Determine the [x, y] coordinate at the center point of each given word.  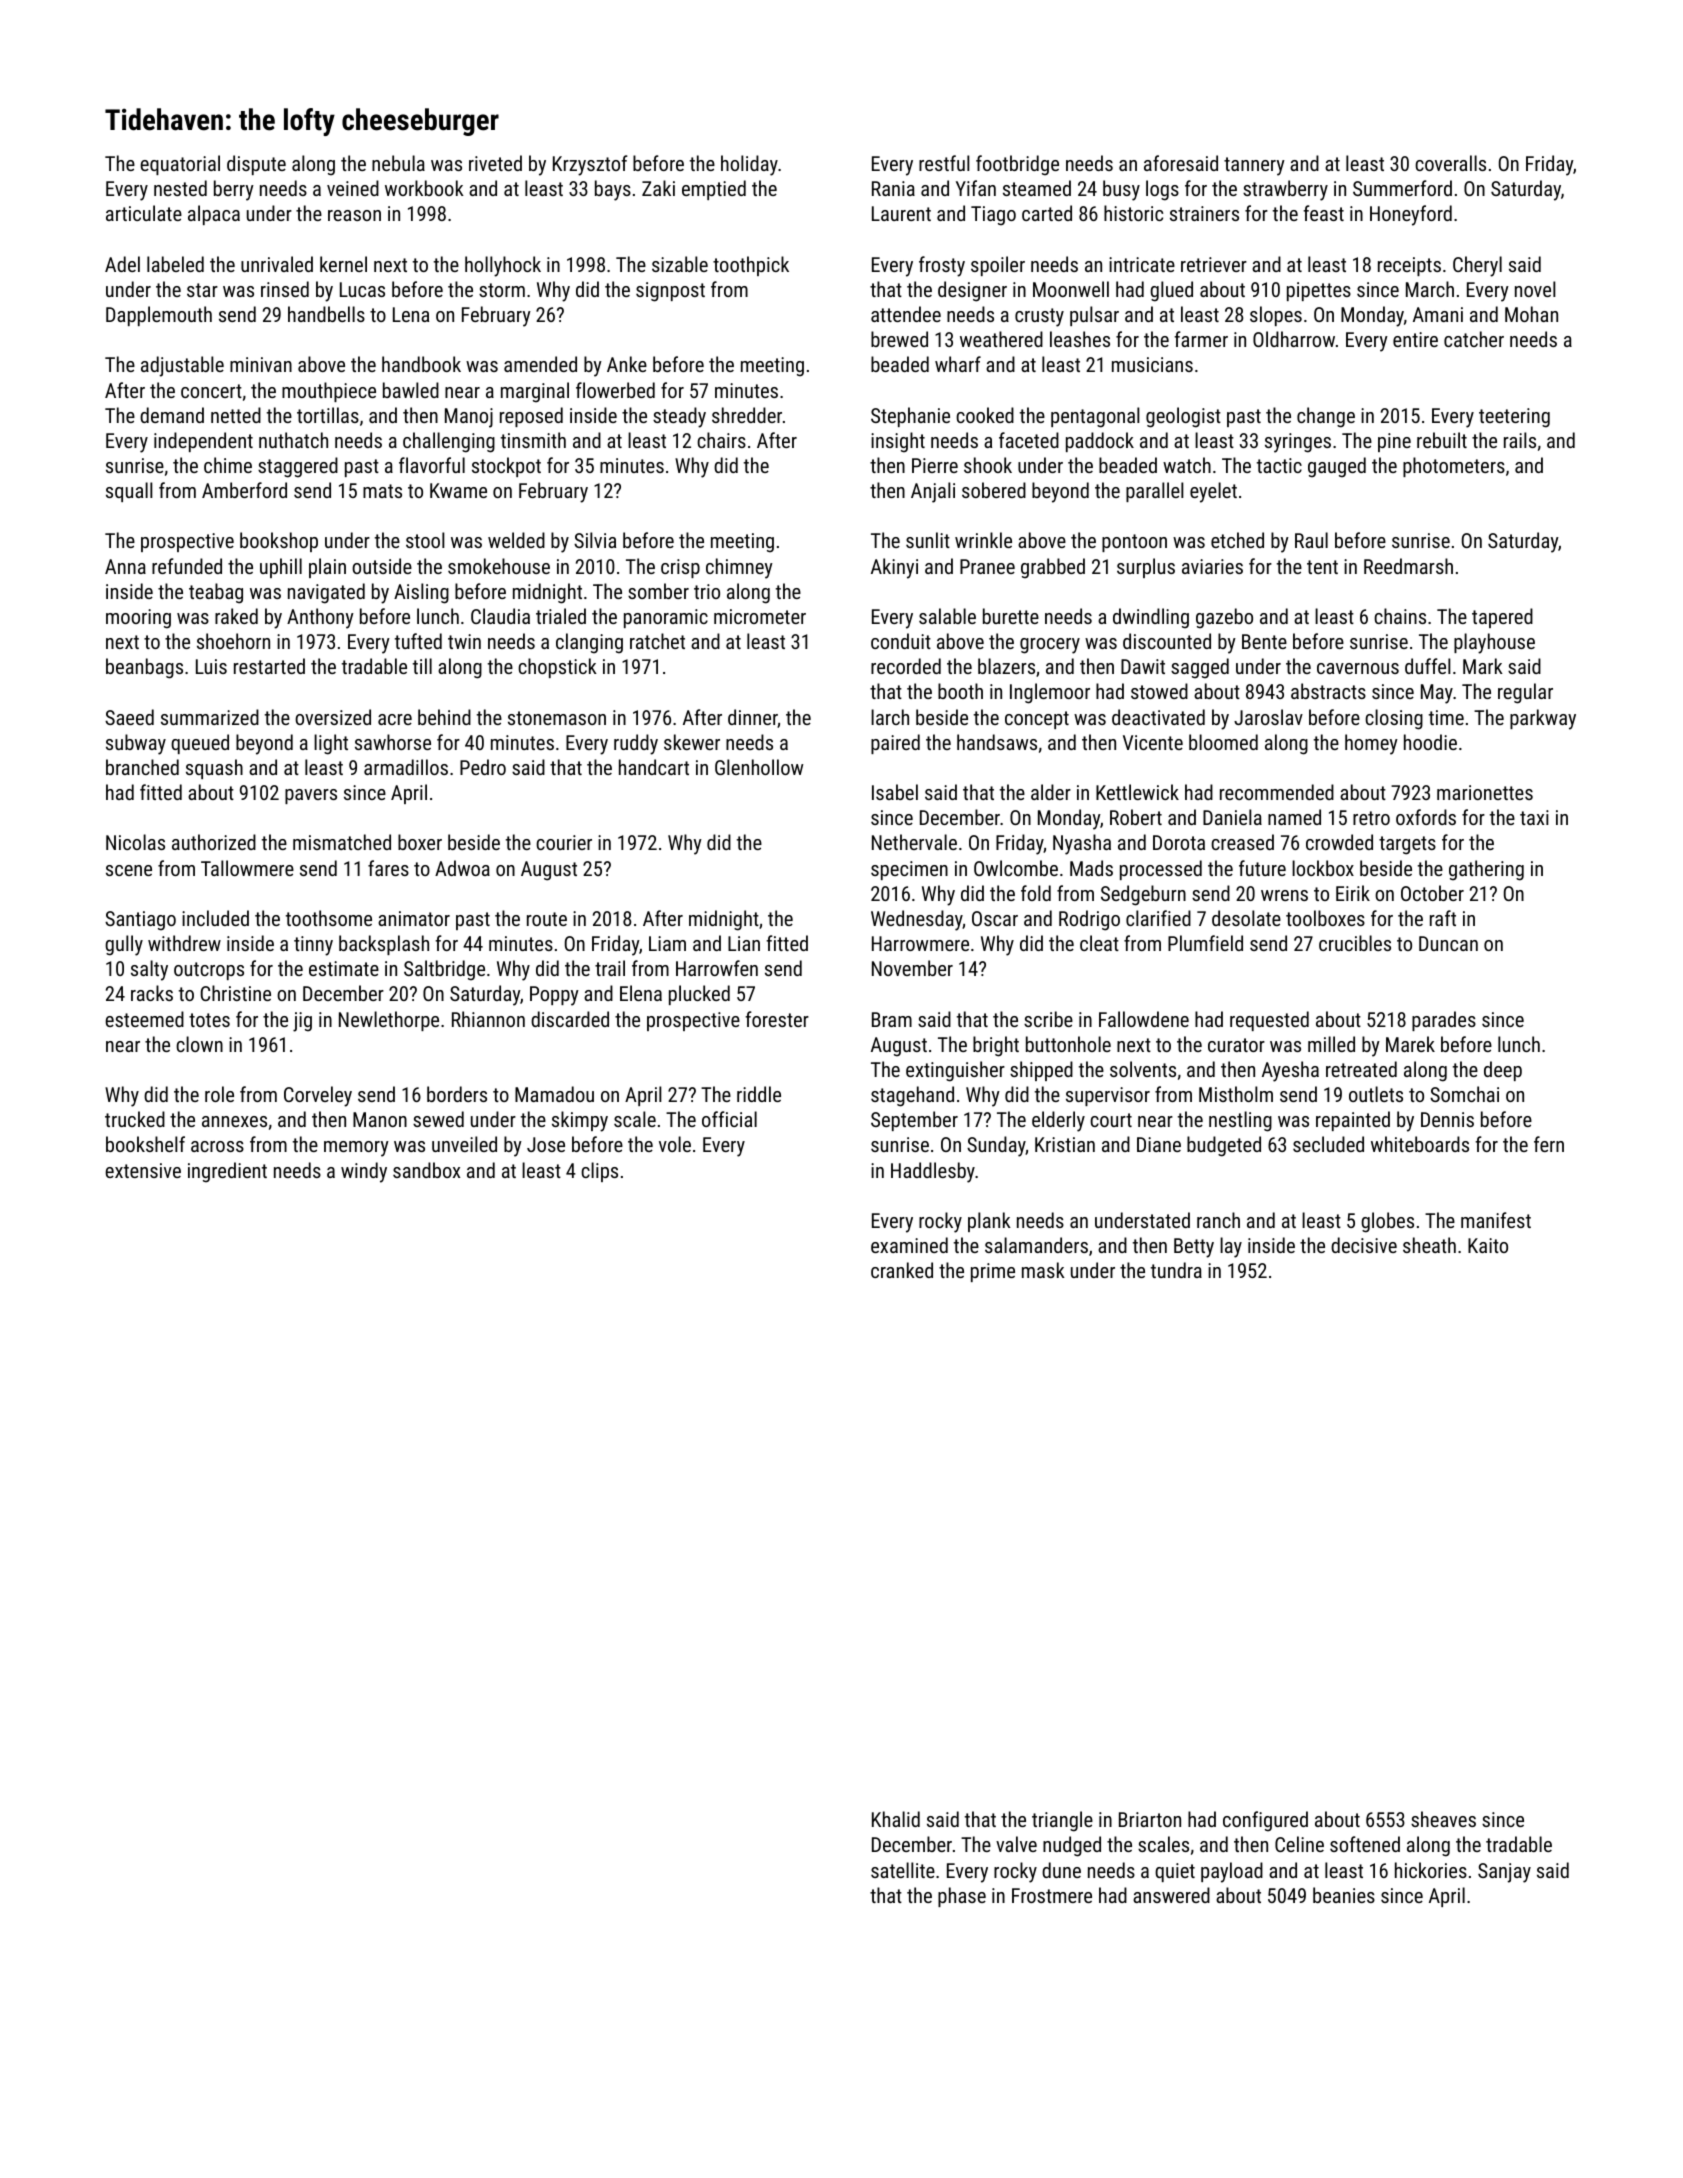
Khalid [896, 1819]
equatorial [180, 165]
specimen [909, 870]
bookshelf [145, 1144]
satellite [903, 1870]
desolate [1246, 918]
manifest [1496, 1220]
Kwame [458, 490]
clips [599, 1172]
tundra [1176, 1270]
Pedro [483, 767]
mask [1043, 1270]
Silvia [595, 540]
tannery [1254, 166]
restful [944, 163]
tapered [1502, 618]
